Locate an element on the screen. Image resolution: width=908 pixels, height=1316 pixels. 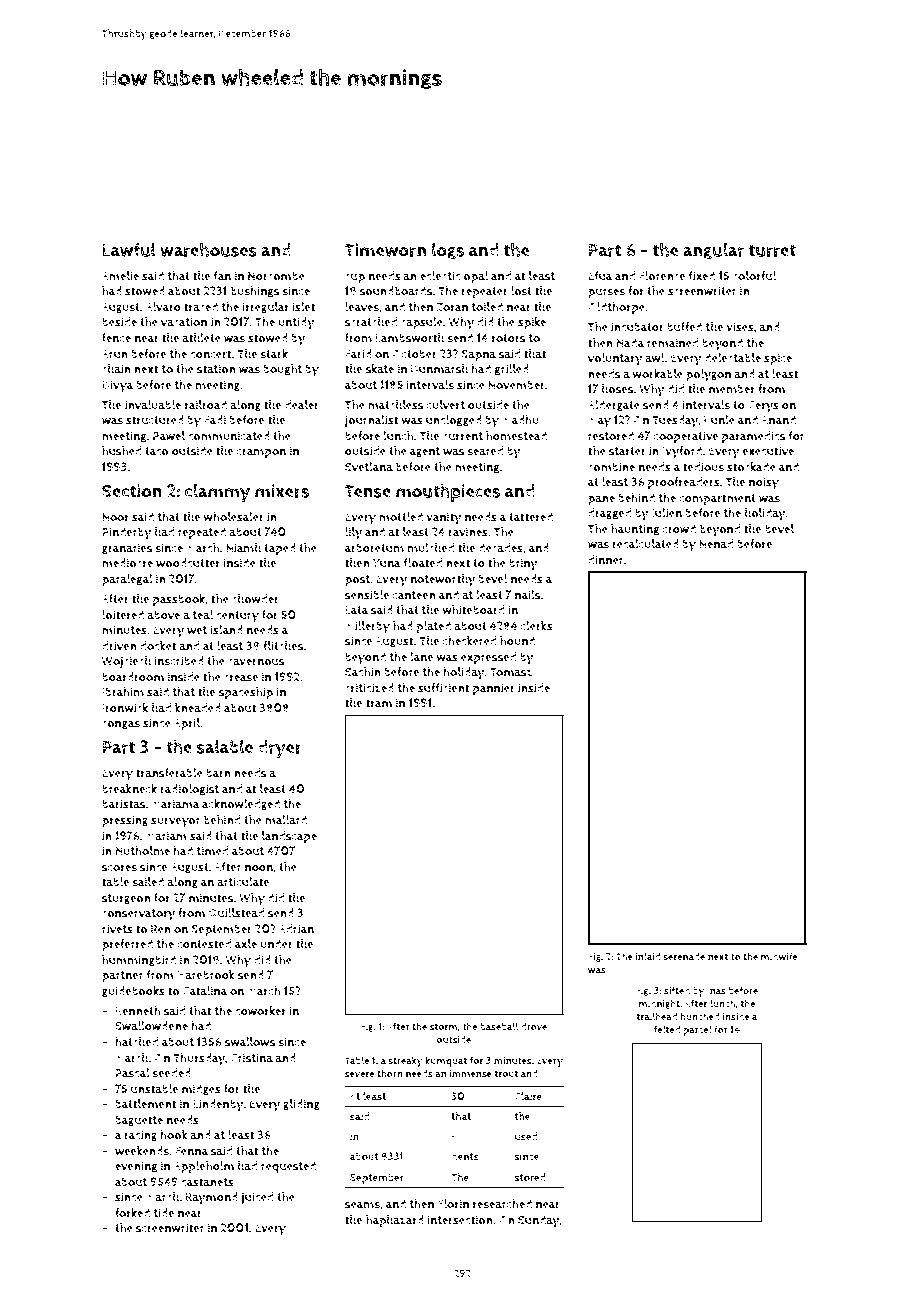
battlement is located at coordinates (145, 1104).
